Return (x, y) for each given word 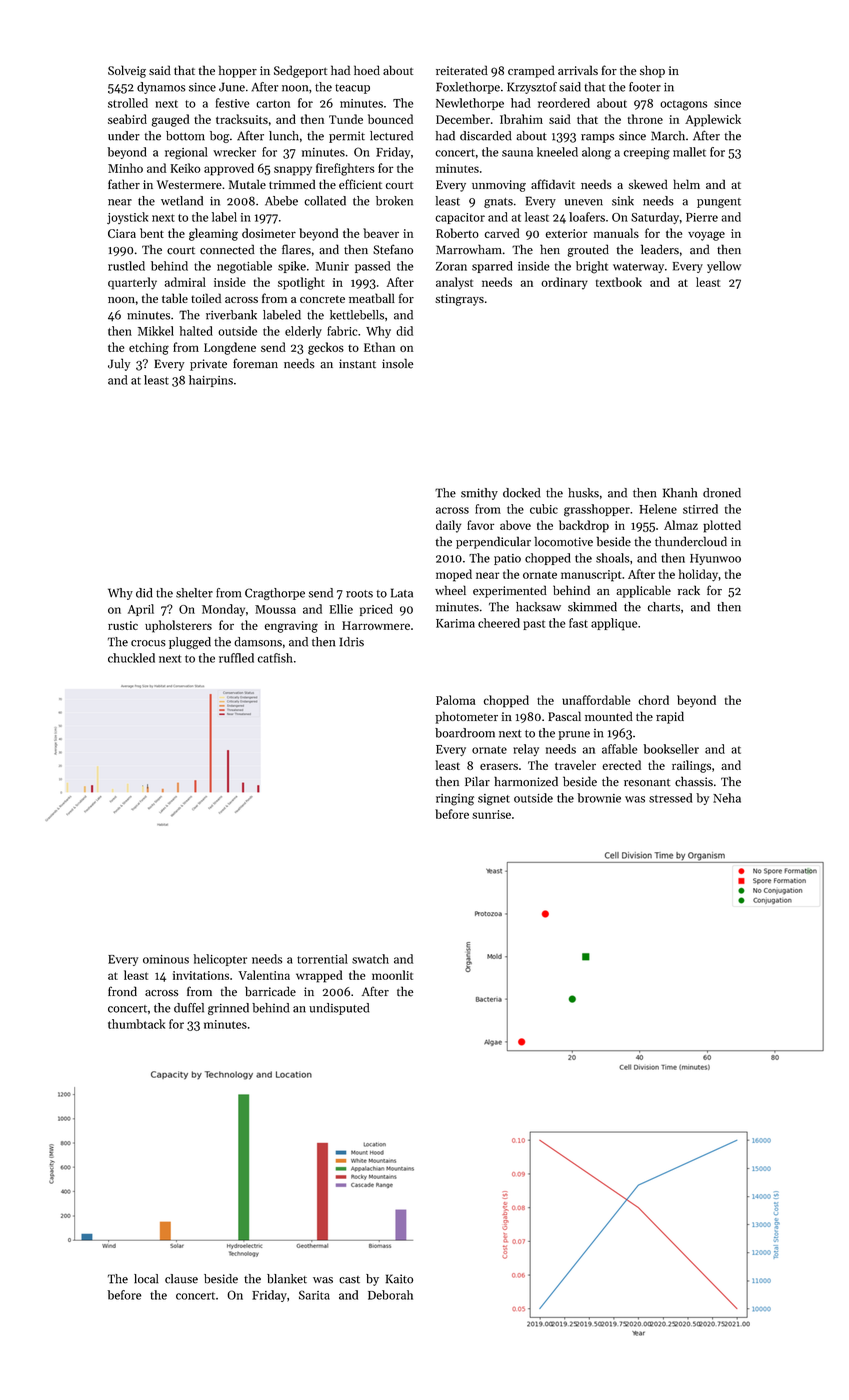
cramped (531, 71)
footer (645, 87)
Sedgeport (300, 71)
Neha (727, 798)
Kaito (399, 1279)
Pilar (477, 781)
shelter (194, 593)
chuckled (131, 658)
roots (359, 594)
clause (181, 1279)
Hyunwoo (715, 559)
